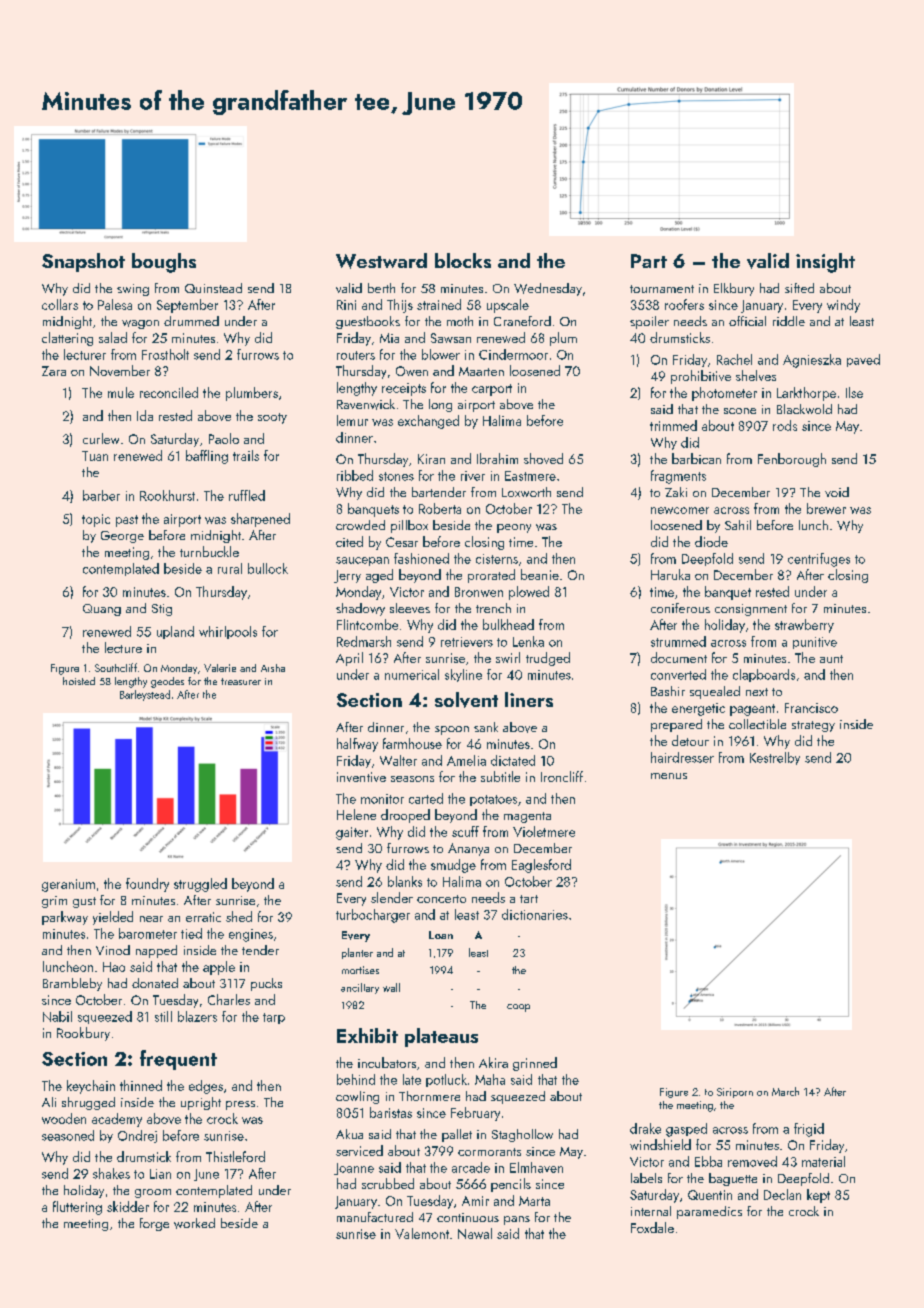 The image size is (924, 1308). What do you see at coordinates (669, 776) in the page?
I see `menus` at bounding box center [669, 776].
